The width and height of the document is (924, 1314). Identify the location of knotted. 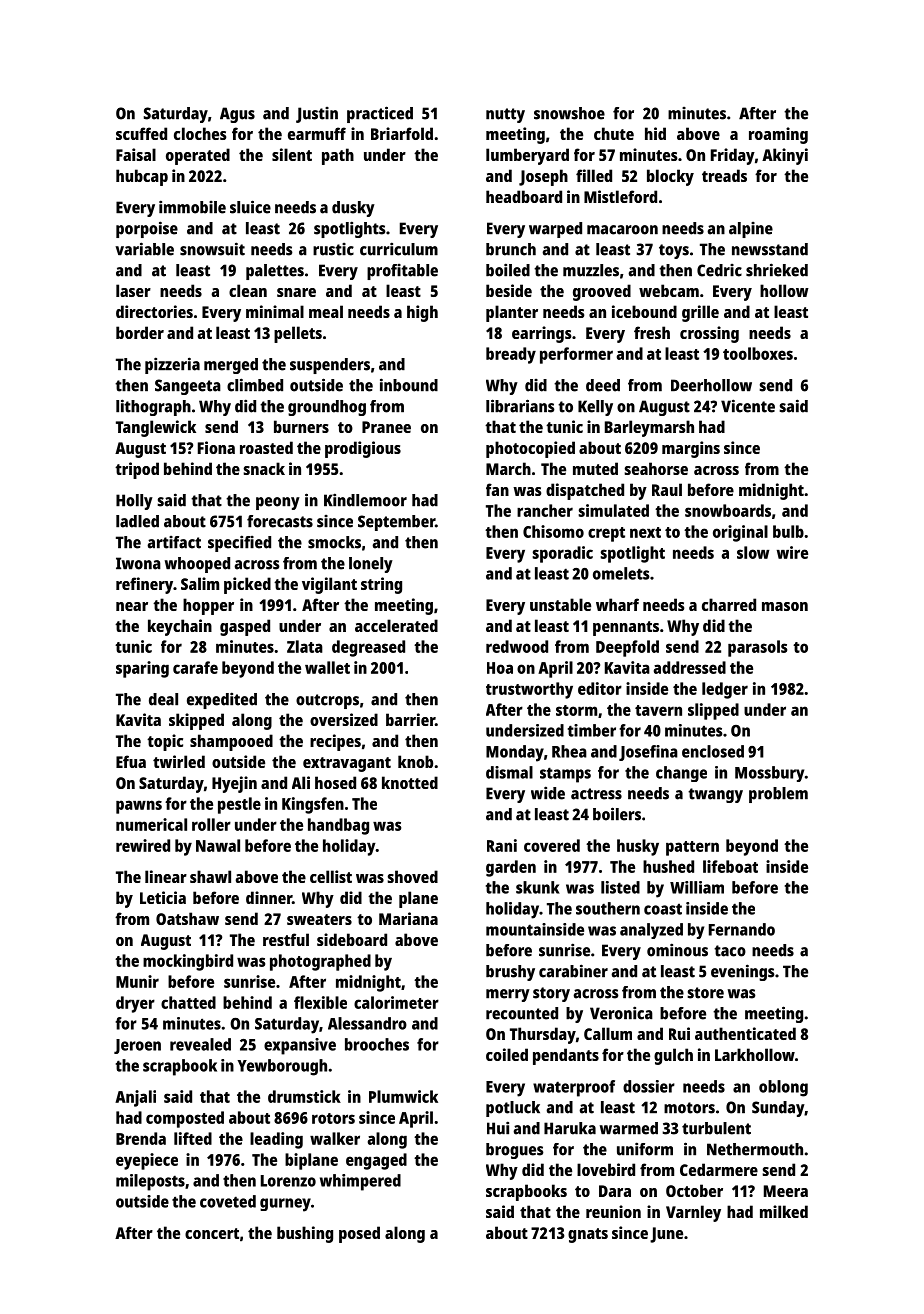
(410, 782).
